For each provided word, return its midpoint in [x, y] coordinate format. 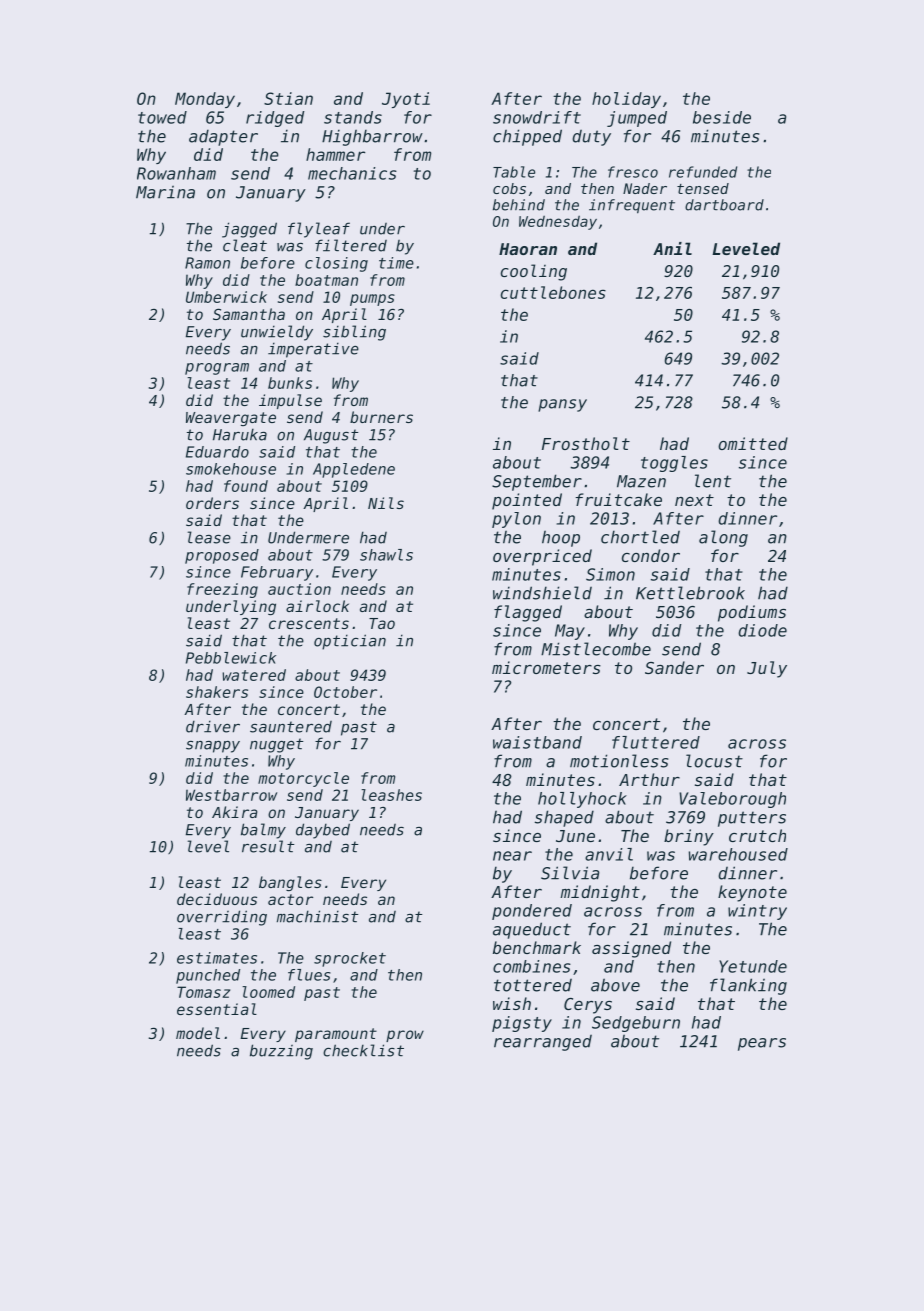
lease [209, 537]
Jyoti [406, 100]
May [570, 632]
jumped [637, 119]
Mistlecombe [596, 649]
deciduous [217, 899]
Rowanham [176, 173]
